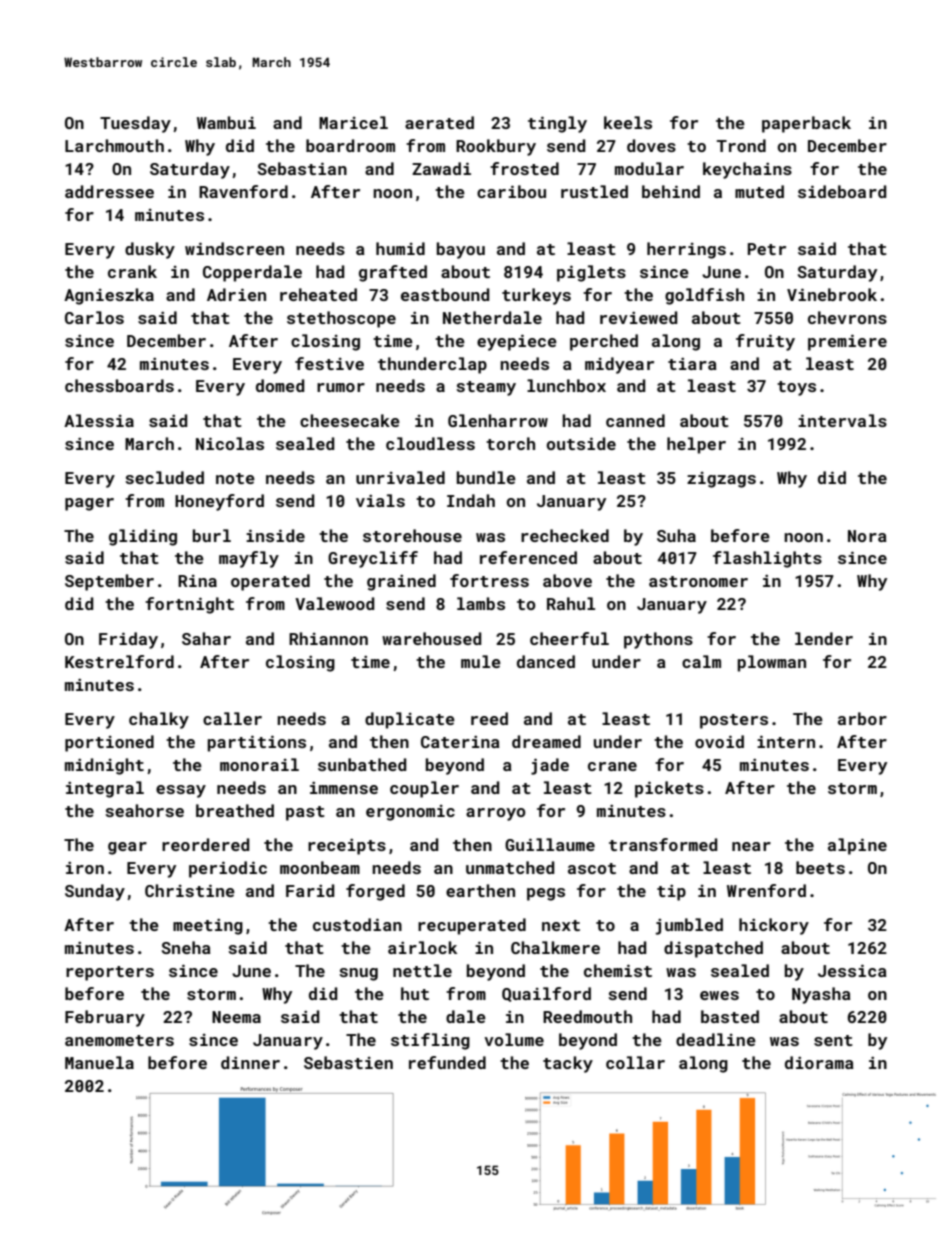 Image resolution: width=952 pixels, height=1233 pixels. What do you see at coordinates (766, 890) in the document?
I see `Wrenford` at bounding box center [766, 890].
